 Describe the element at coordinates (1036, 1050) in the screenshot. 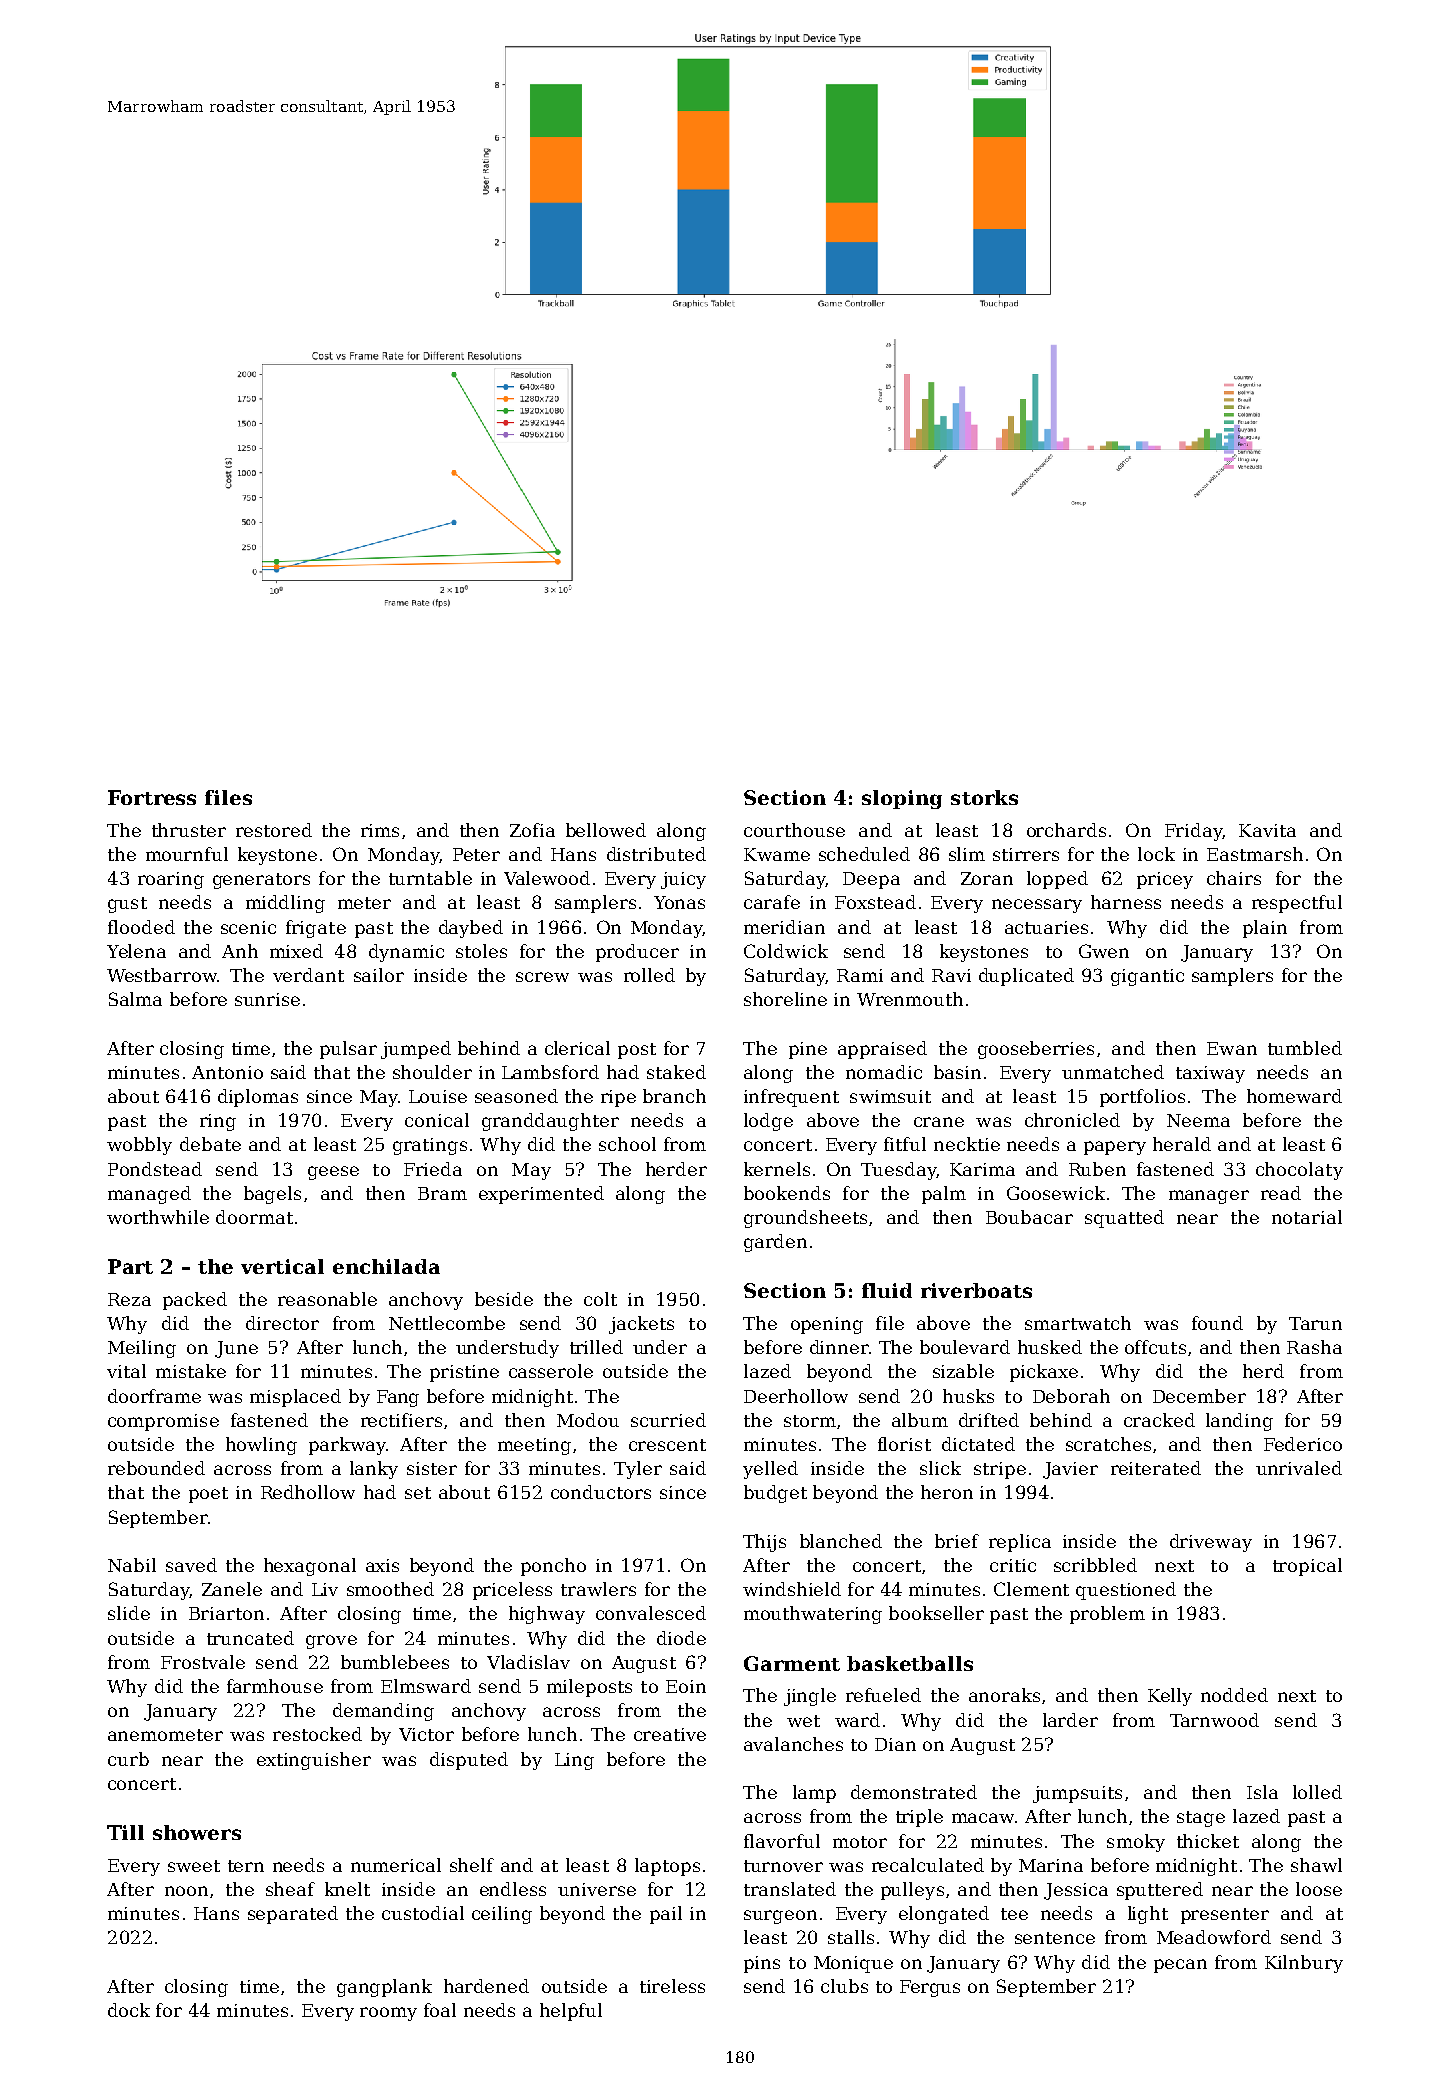

I see `gooseberries` at that location.
